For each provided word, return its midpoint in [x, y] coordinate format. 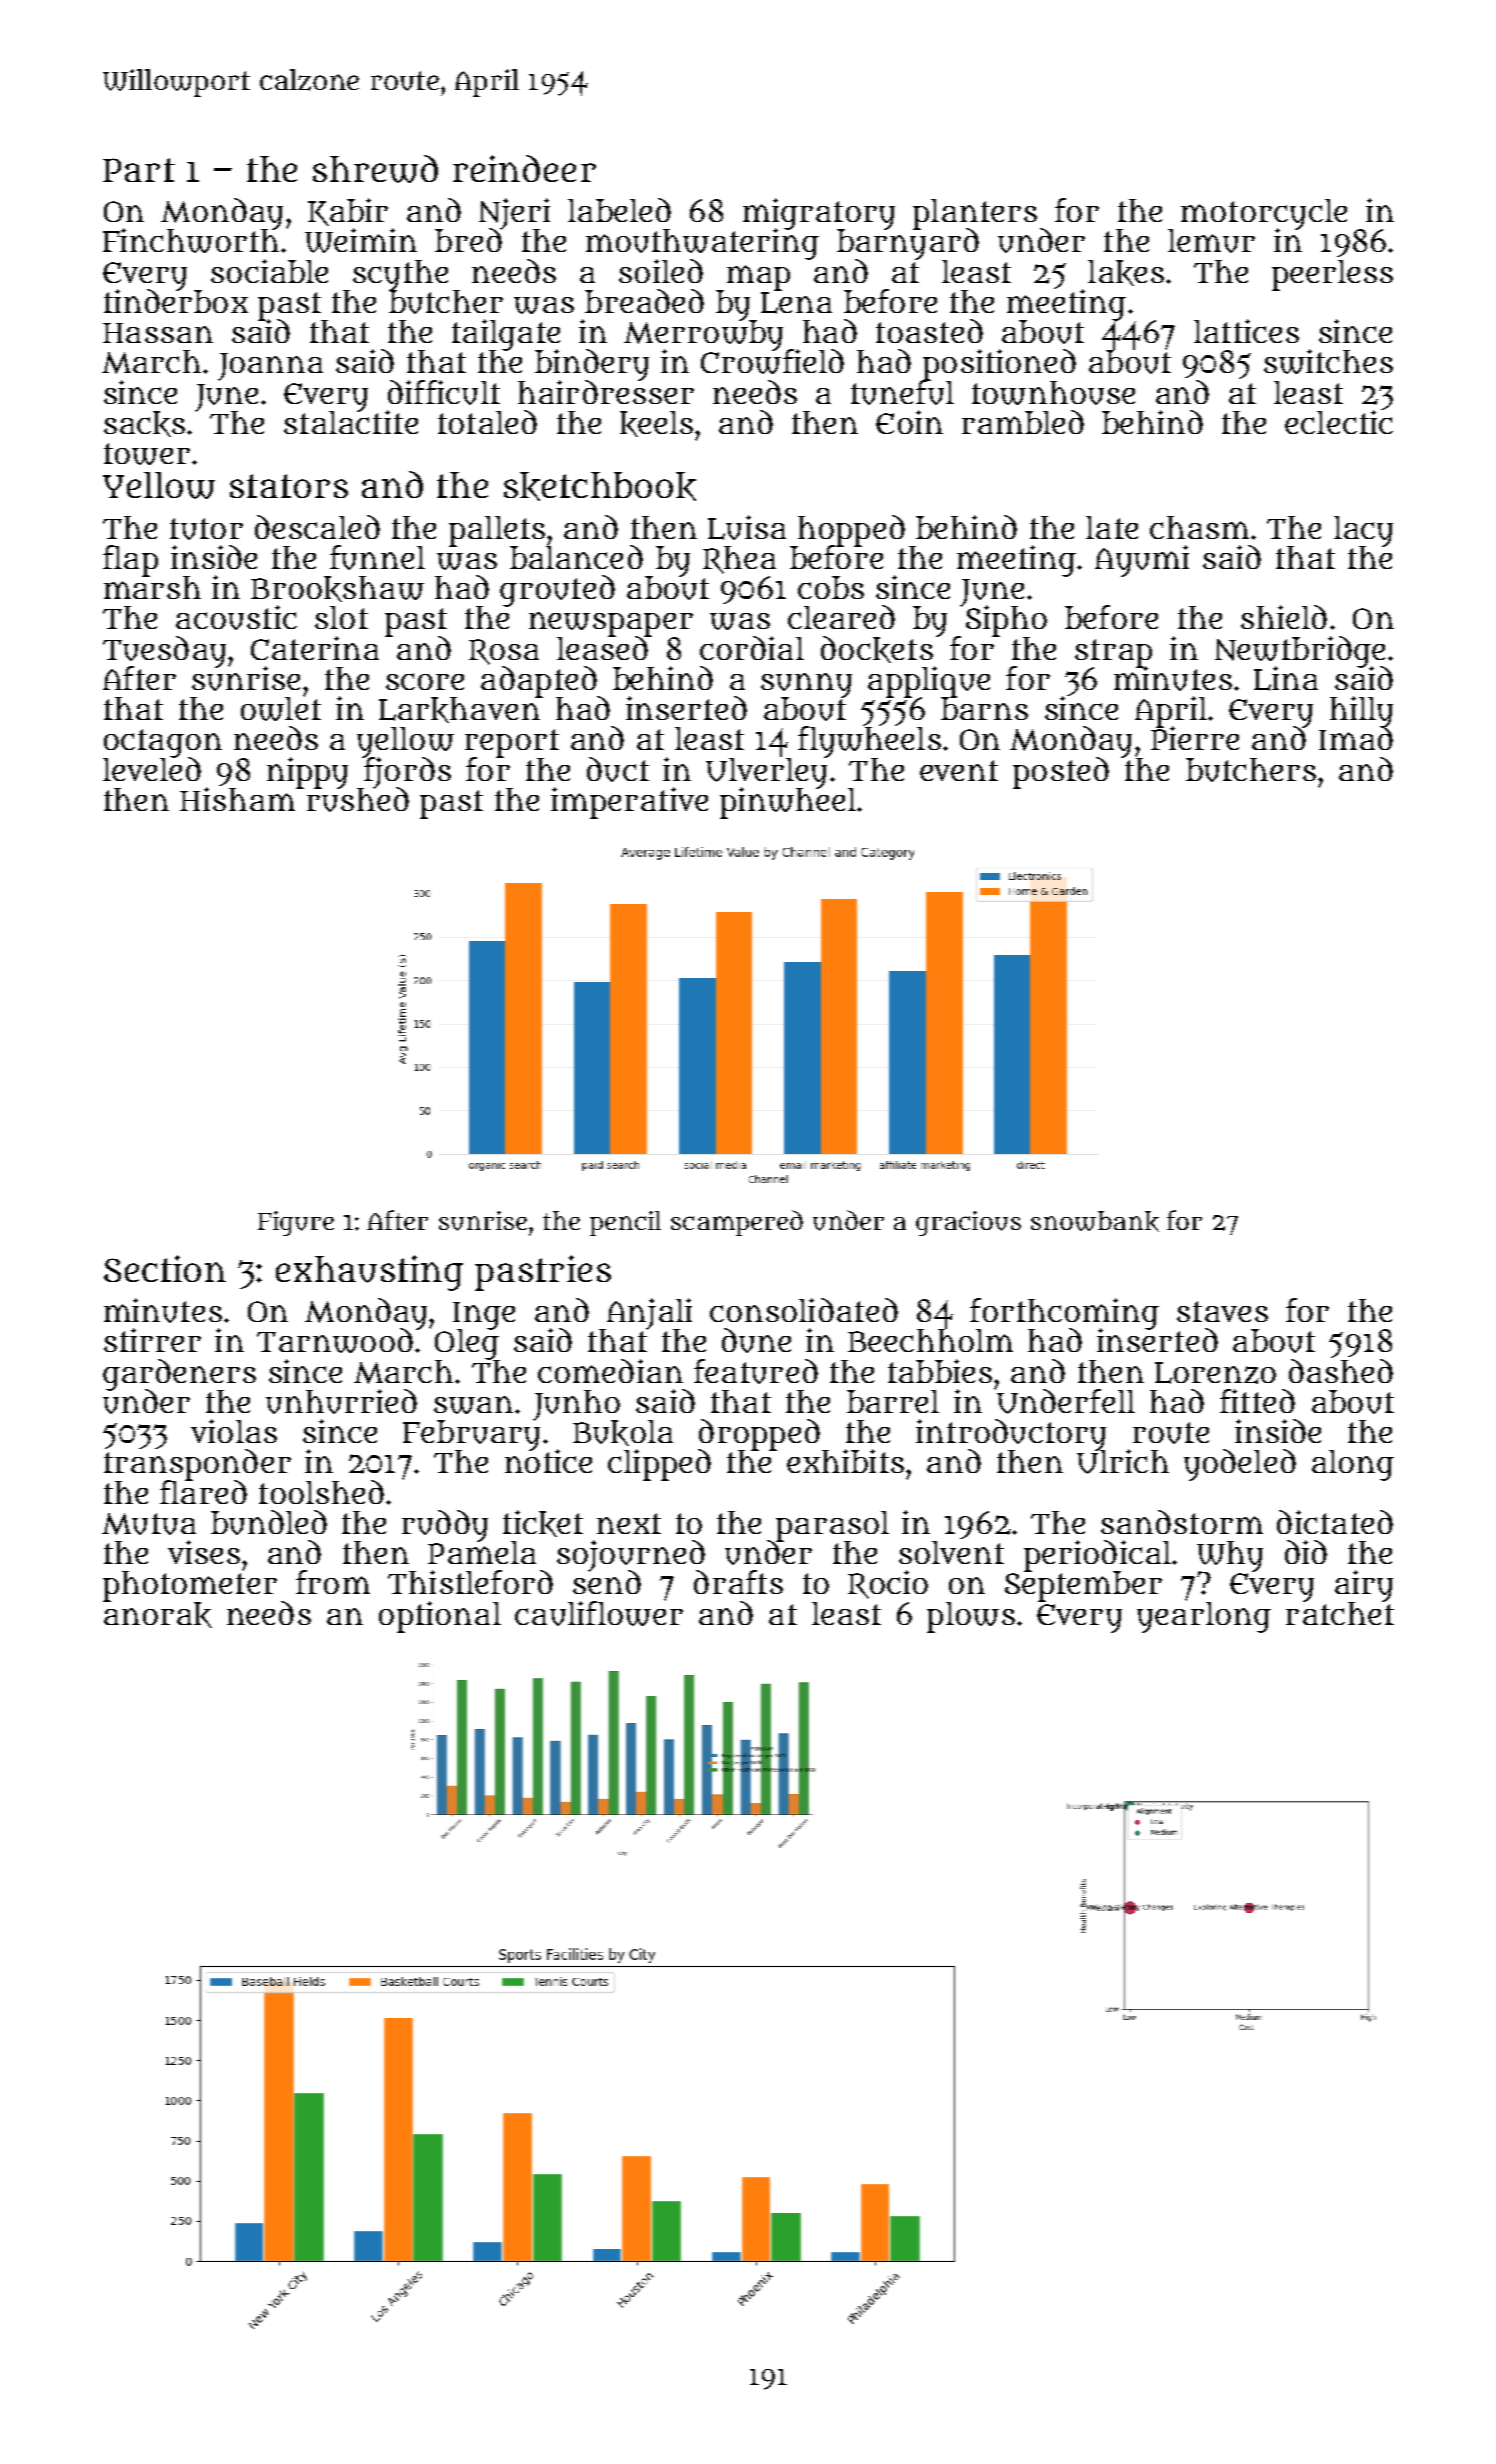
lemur [1211, 241]
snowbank [1095, 1221]
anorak [158, 1615]
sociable [269, 271]
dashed [1341, 1371]
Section [165, 1268]
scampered [737, 1223]
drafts [738, 1582]
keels [656, 424]
